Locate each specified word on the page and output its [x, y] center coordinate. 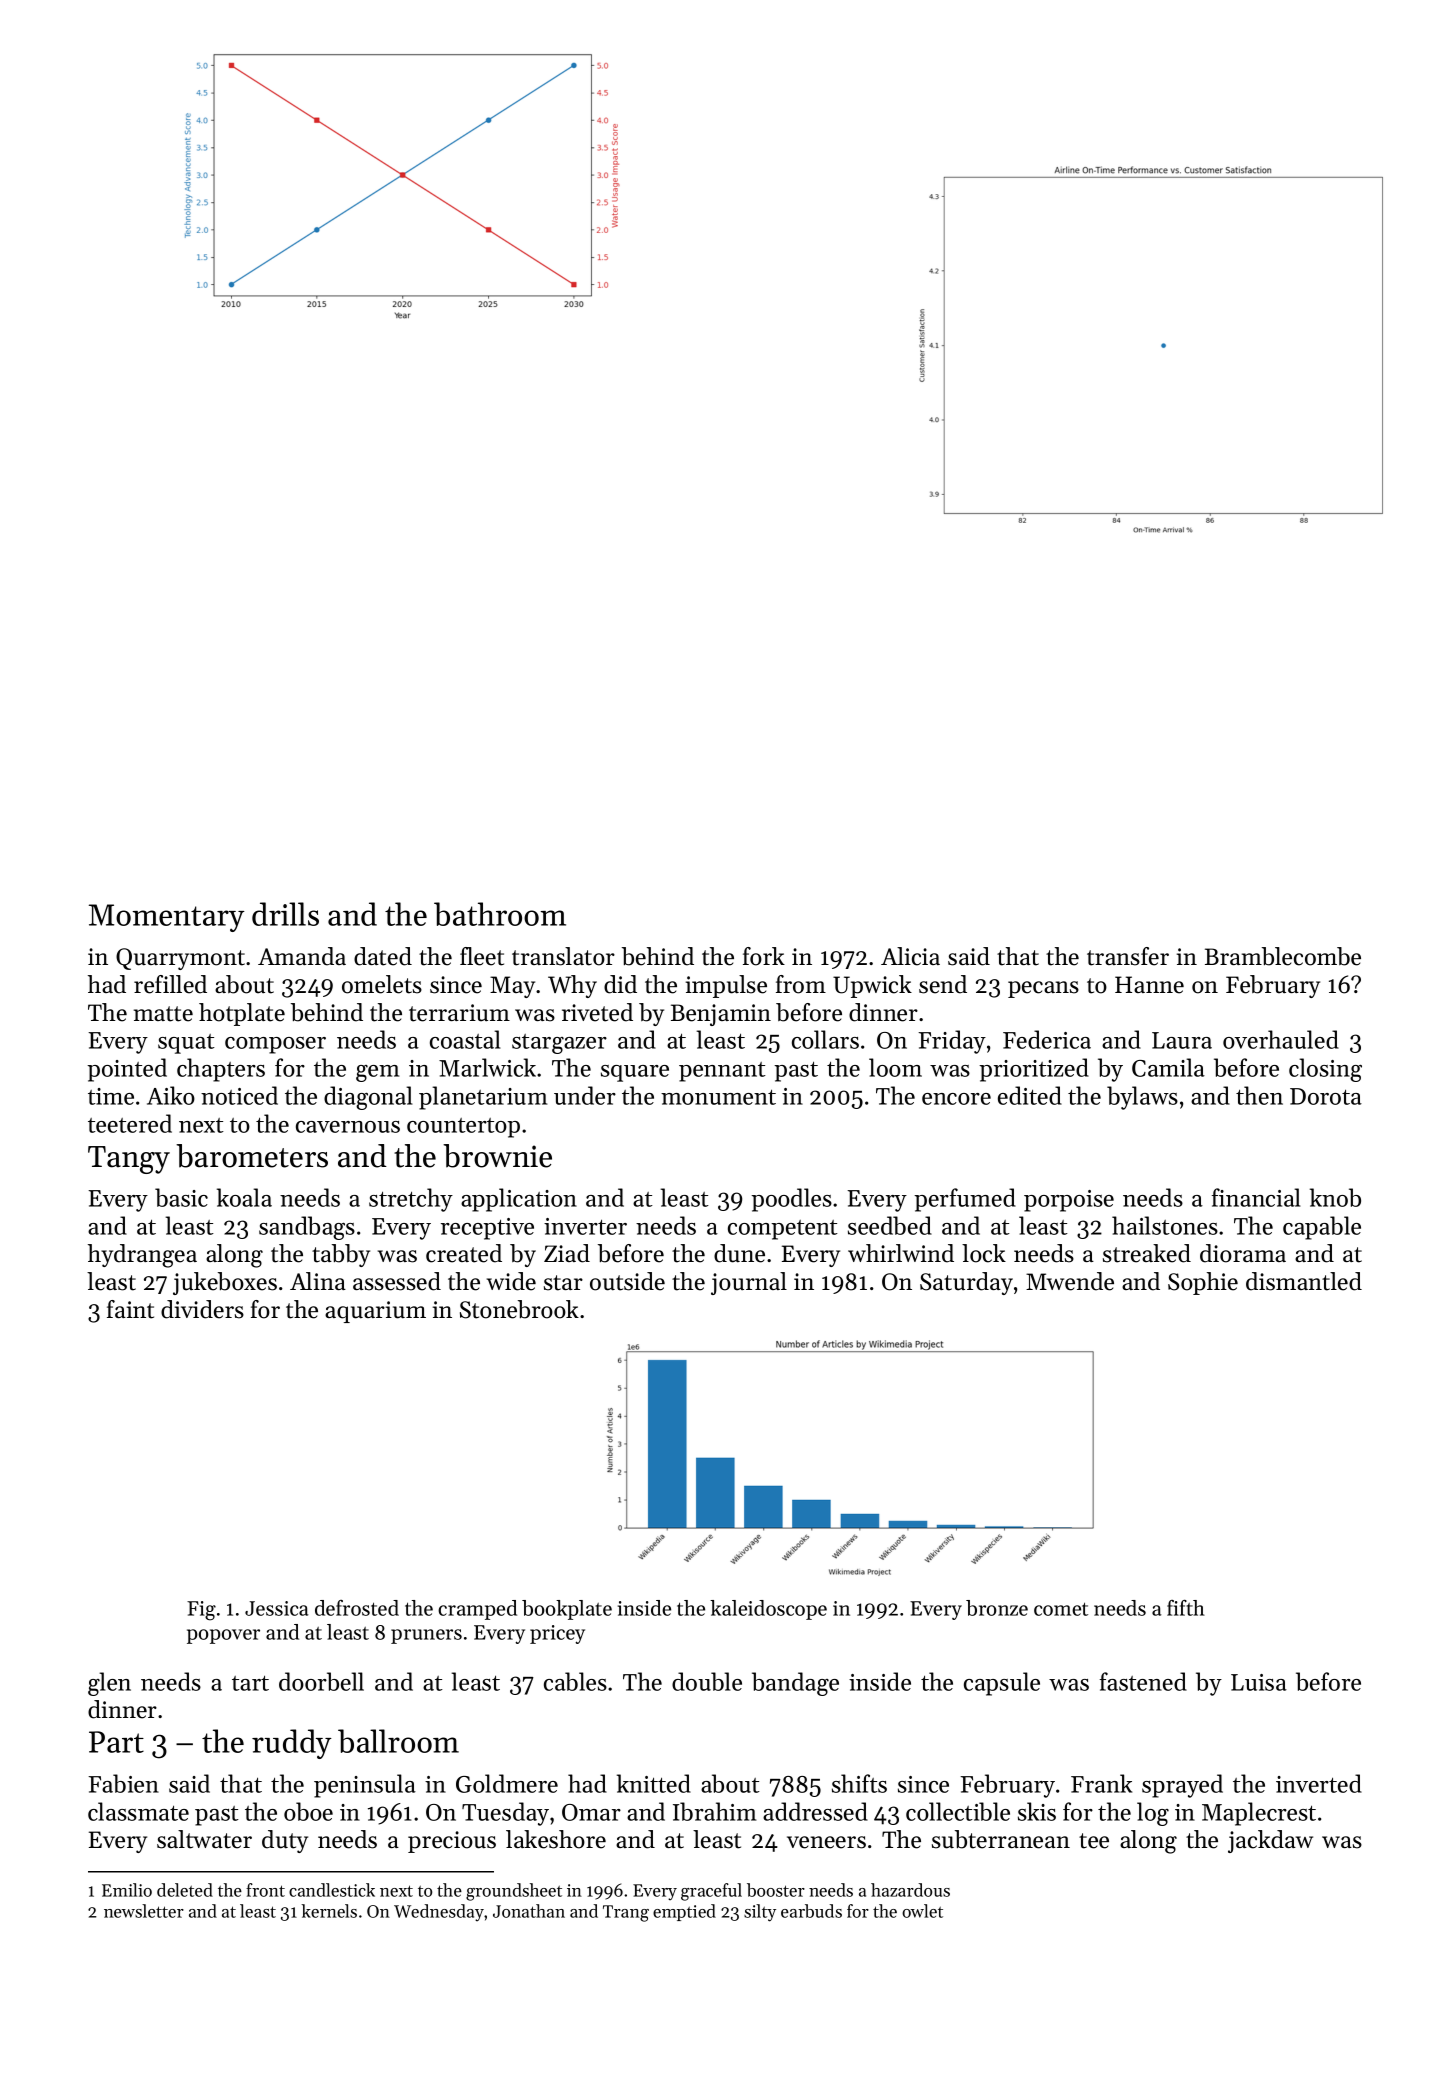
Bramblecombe [1283, 956]
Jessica [276, 1608]
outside [627, 1281]
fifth [1186, 1608]
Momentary [167, 918]
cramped [477, 1610]
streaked [1147, 1253]
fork [764, 956]
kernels [329, 1911]
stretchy [411, 1200]
